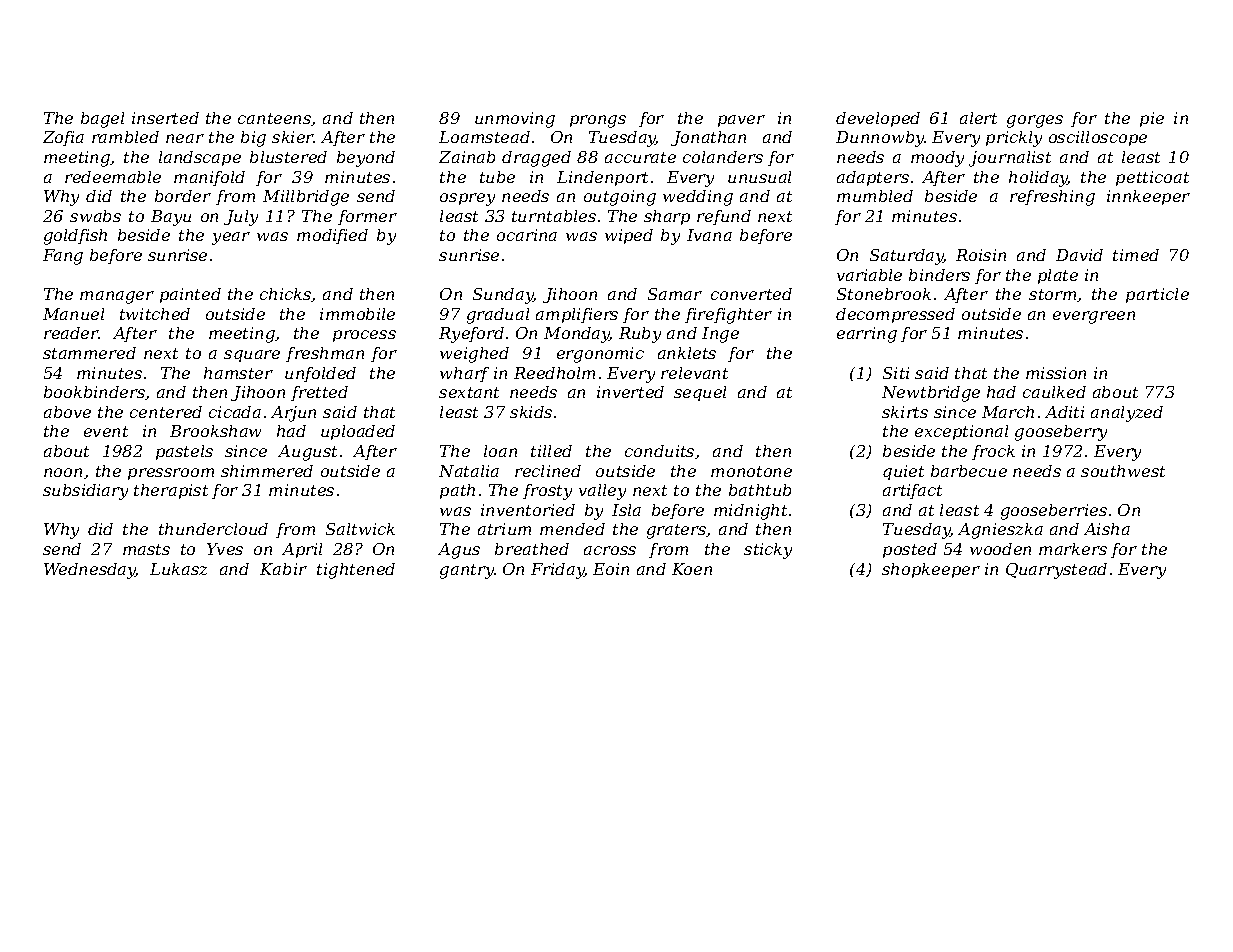 The image size is (1233, 952). Describe the element at coordinates (1098, 138) in the page. I see `oscilloscope` at that location.
